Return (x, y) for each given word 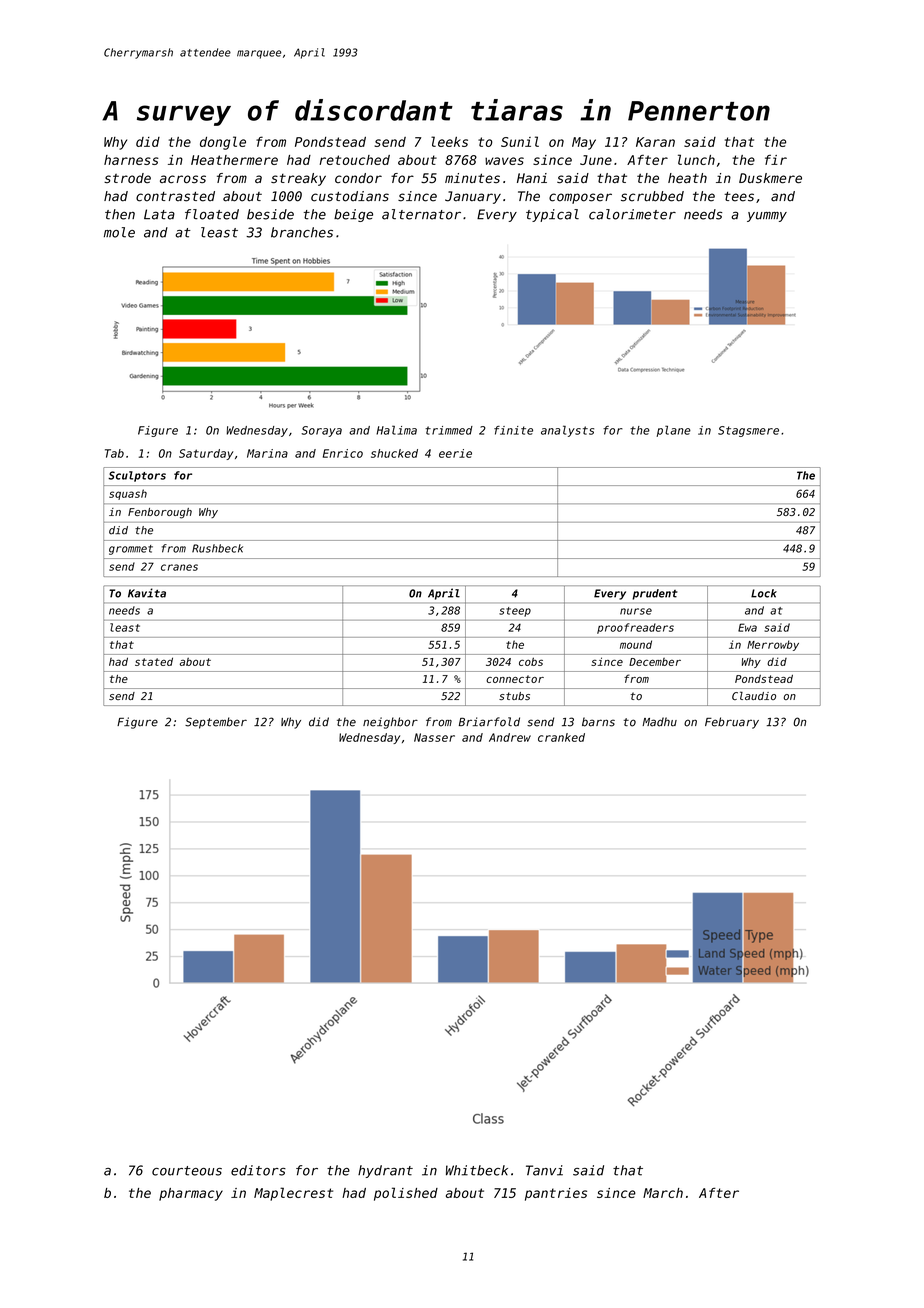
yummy (767, 217)
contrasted (175, 196)
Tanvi (544, 1170)
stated (154, 661)
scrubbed (652, 196)
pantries (556, 1194)
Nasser (434, 737)
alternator (421, 214)
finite (513, 430)
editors (258, 1170)
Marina (267, 453)
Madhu (659, 722)
